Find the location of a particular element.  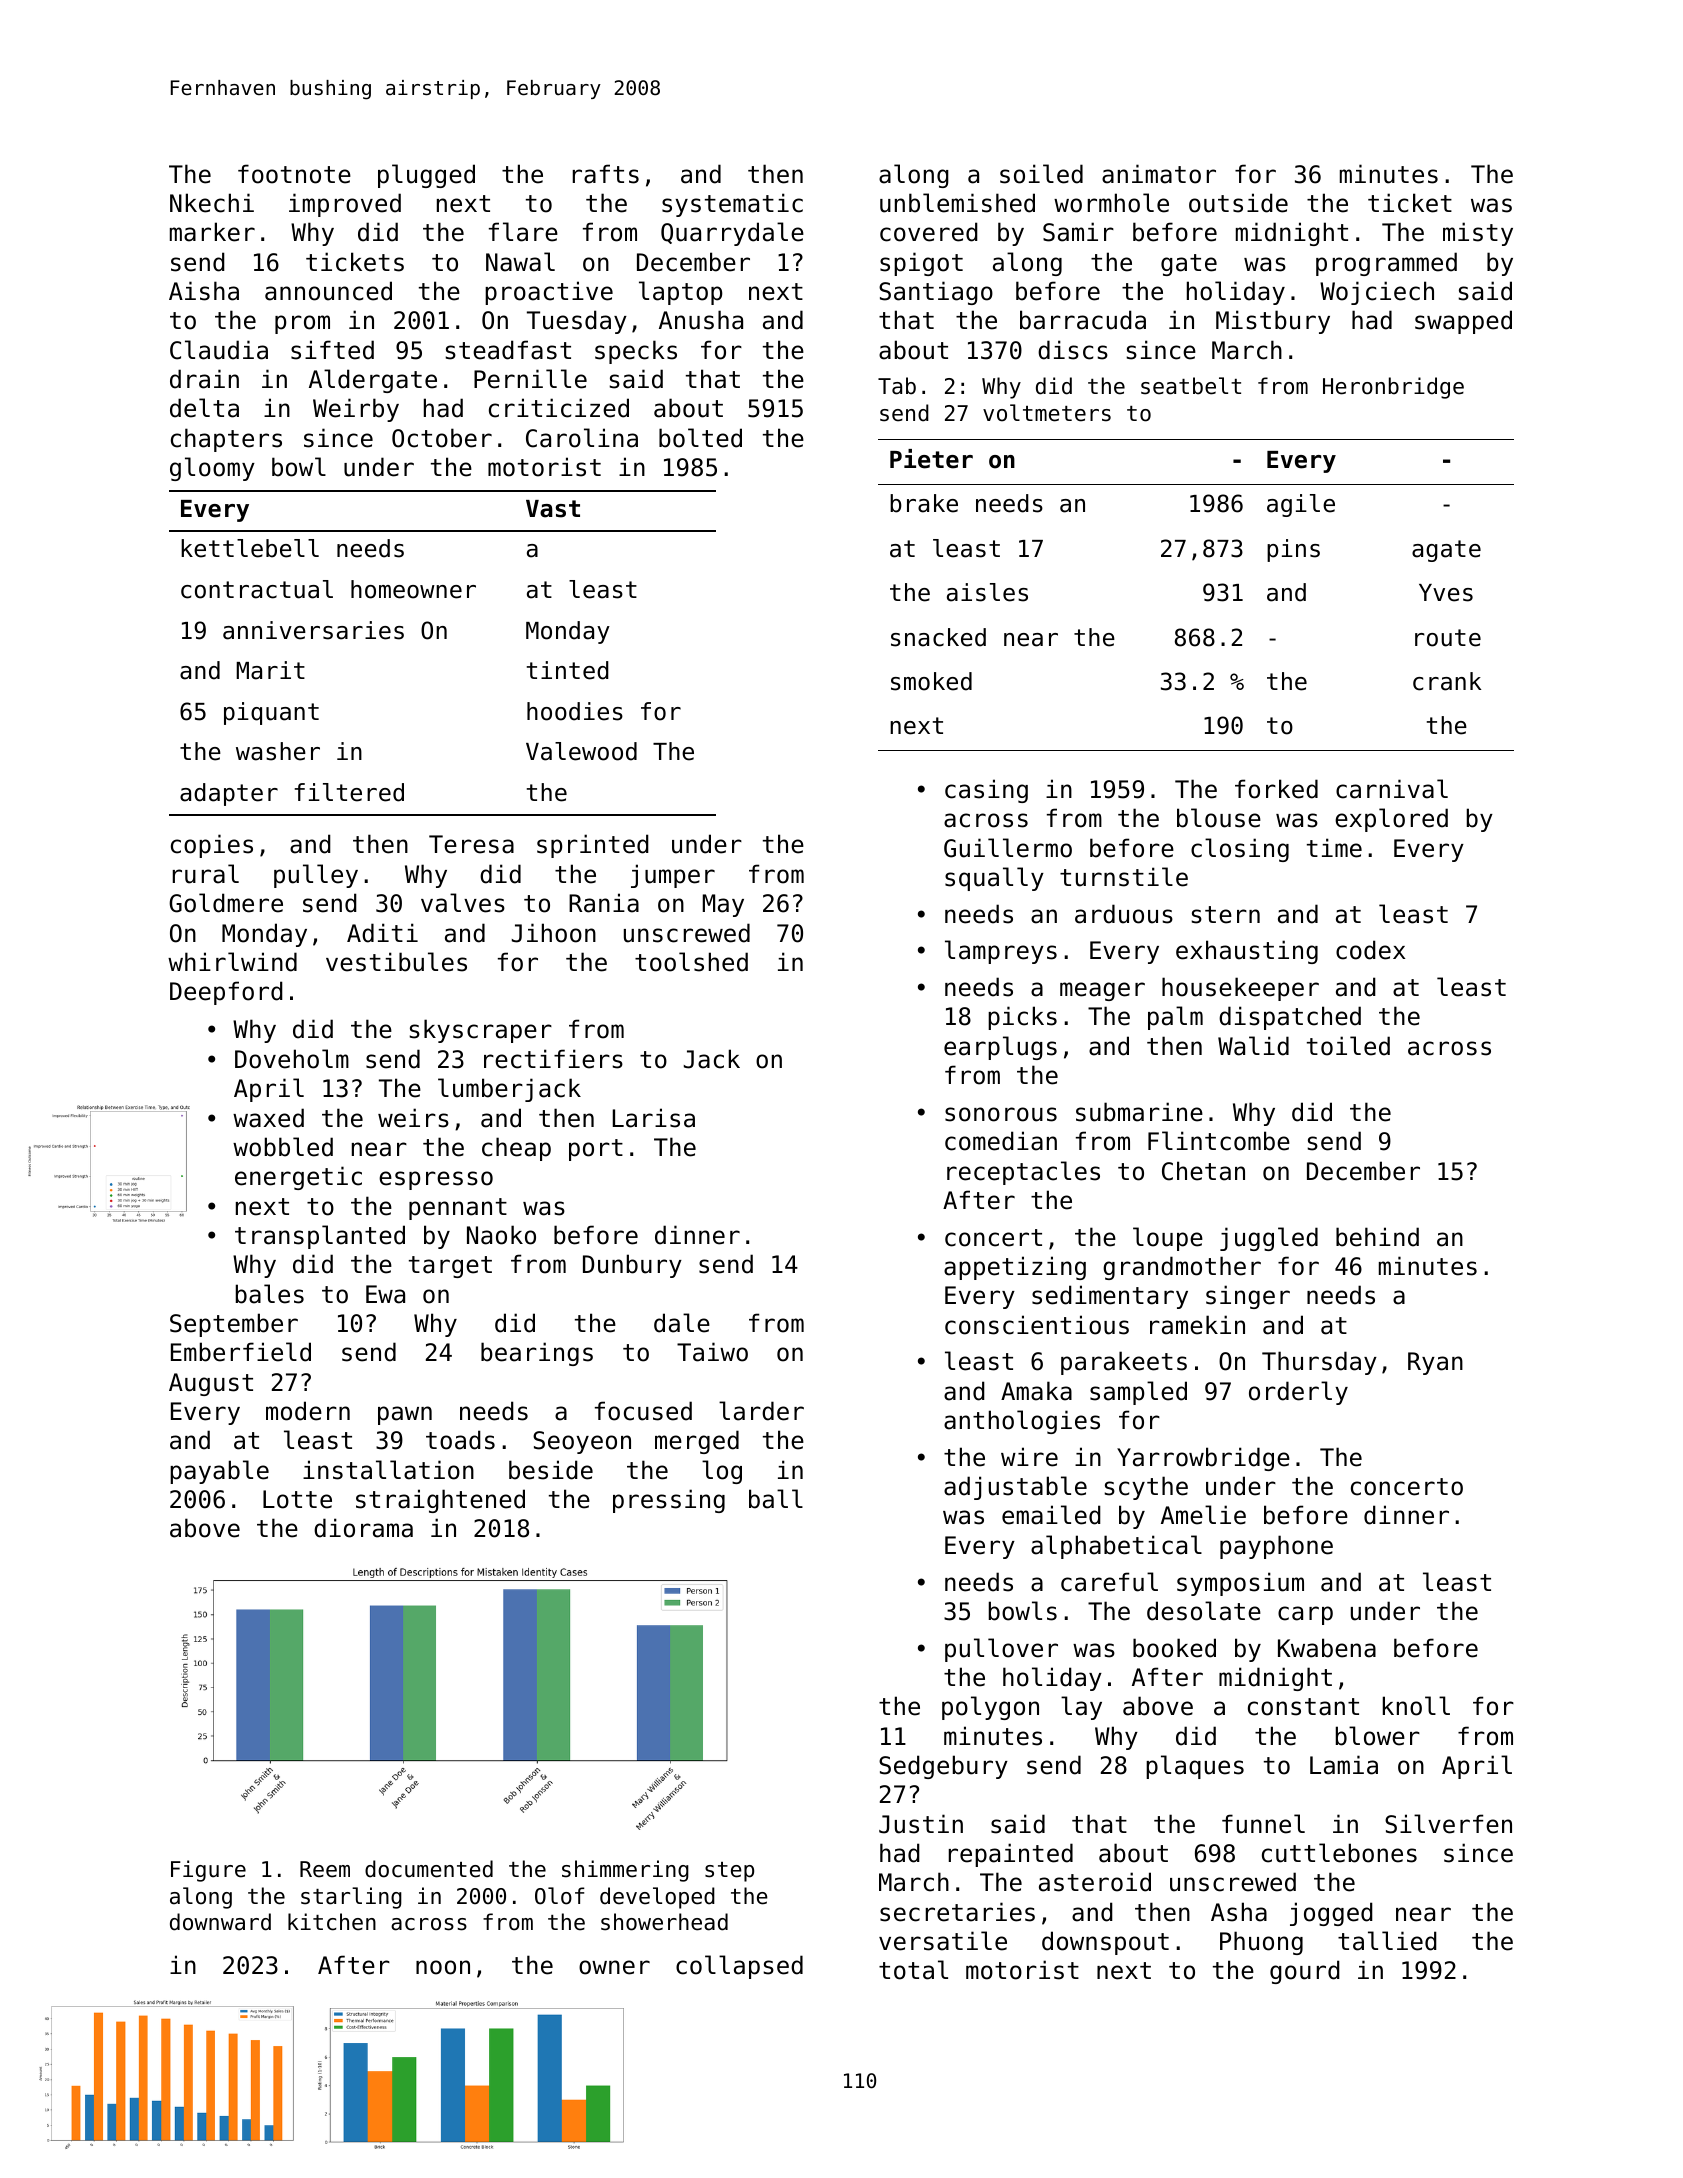

downward is located at coordinates (220, 1922).
